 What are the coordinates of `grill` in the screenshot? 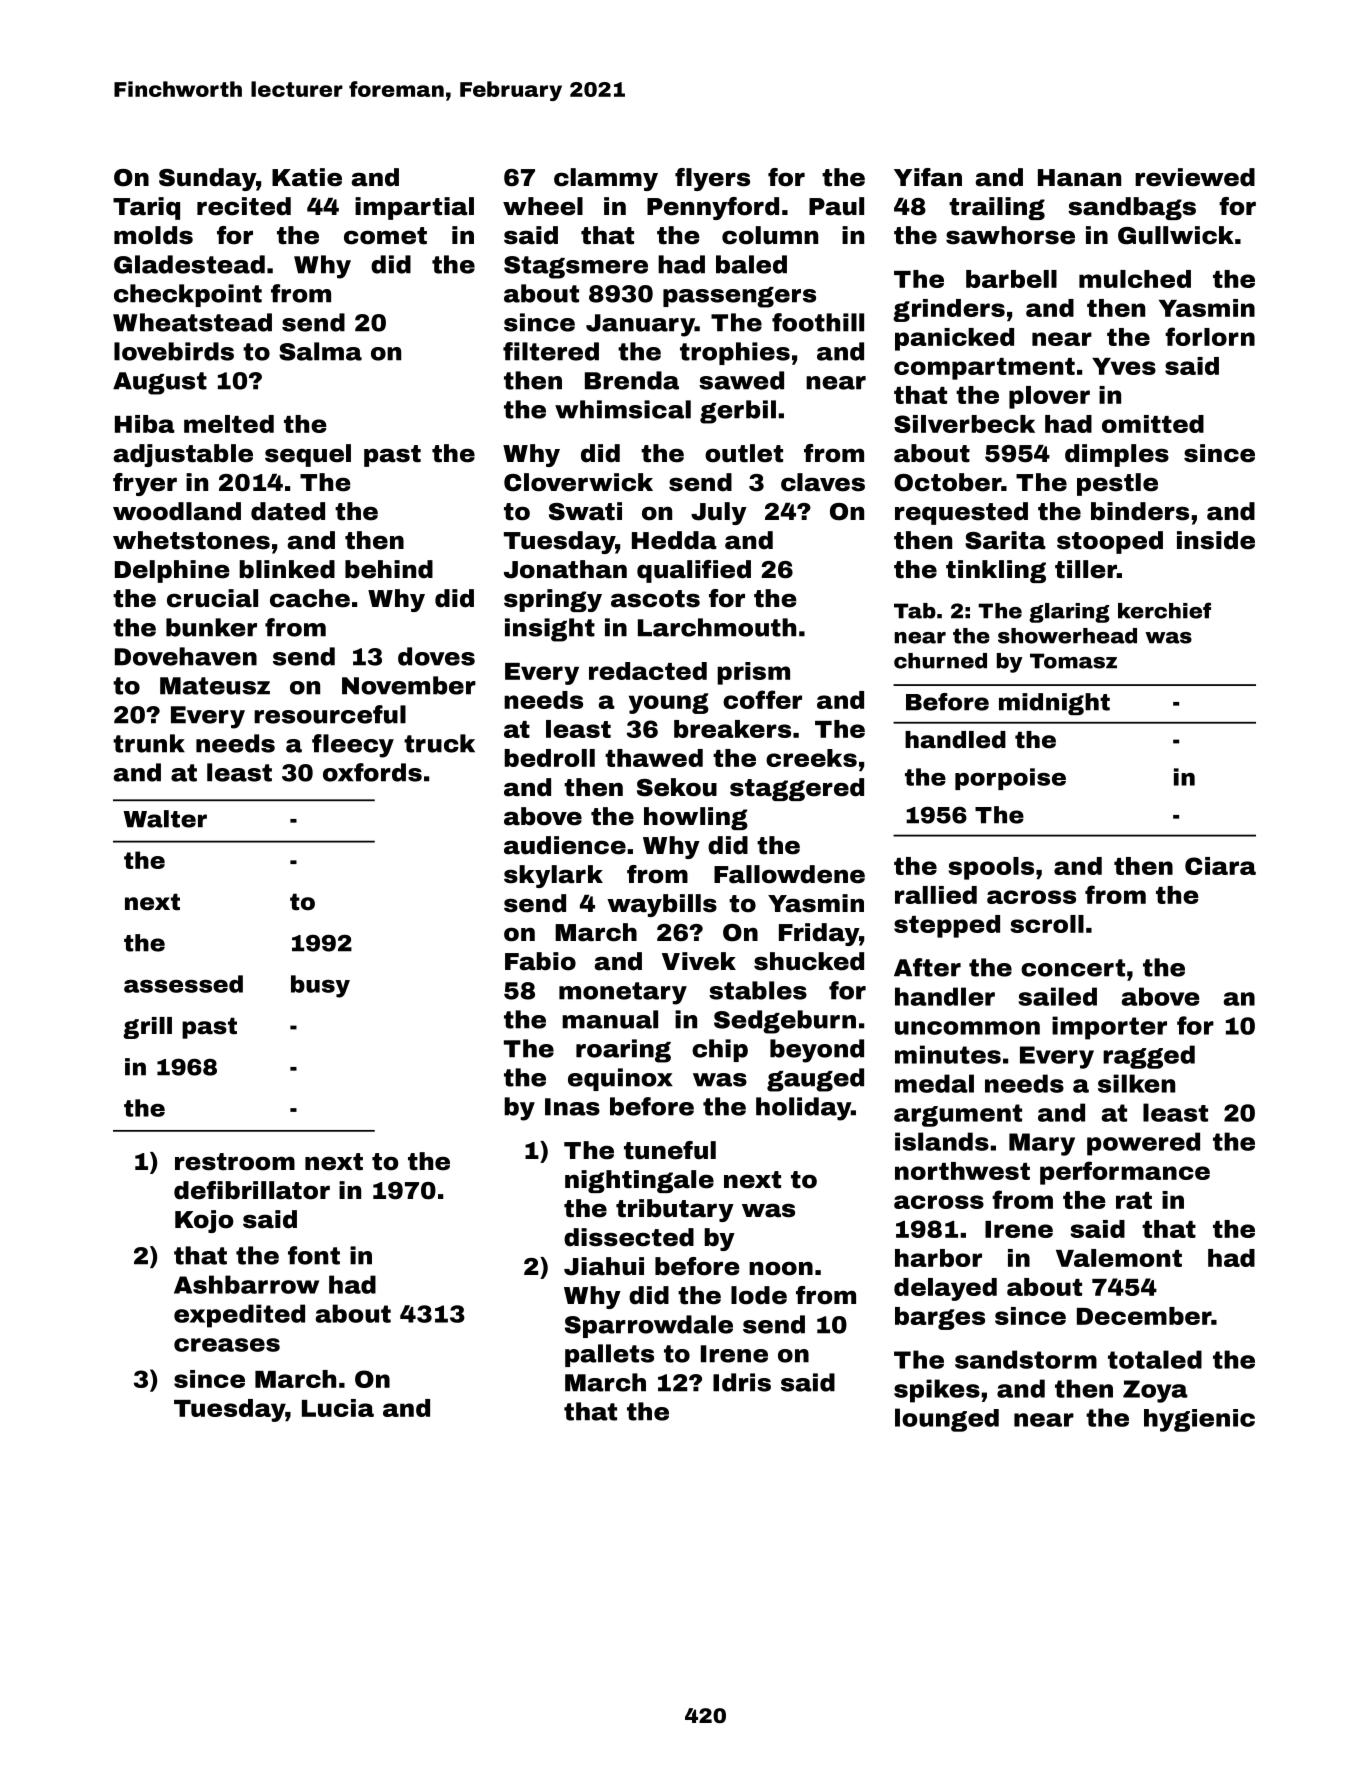 It's located at (147, 1028).
